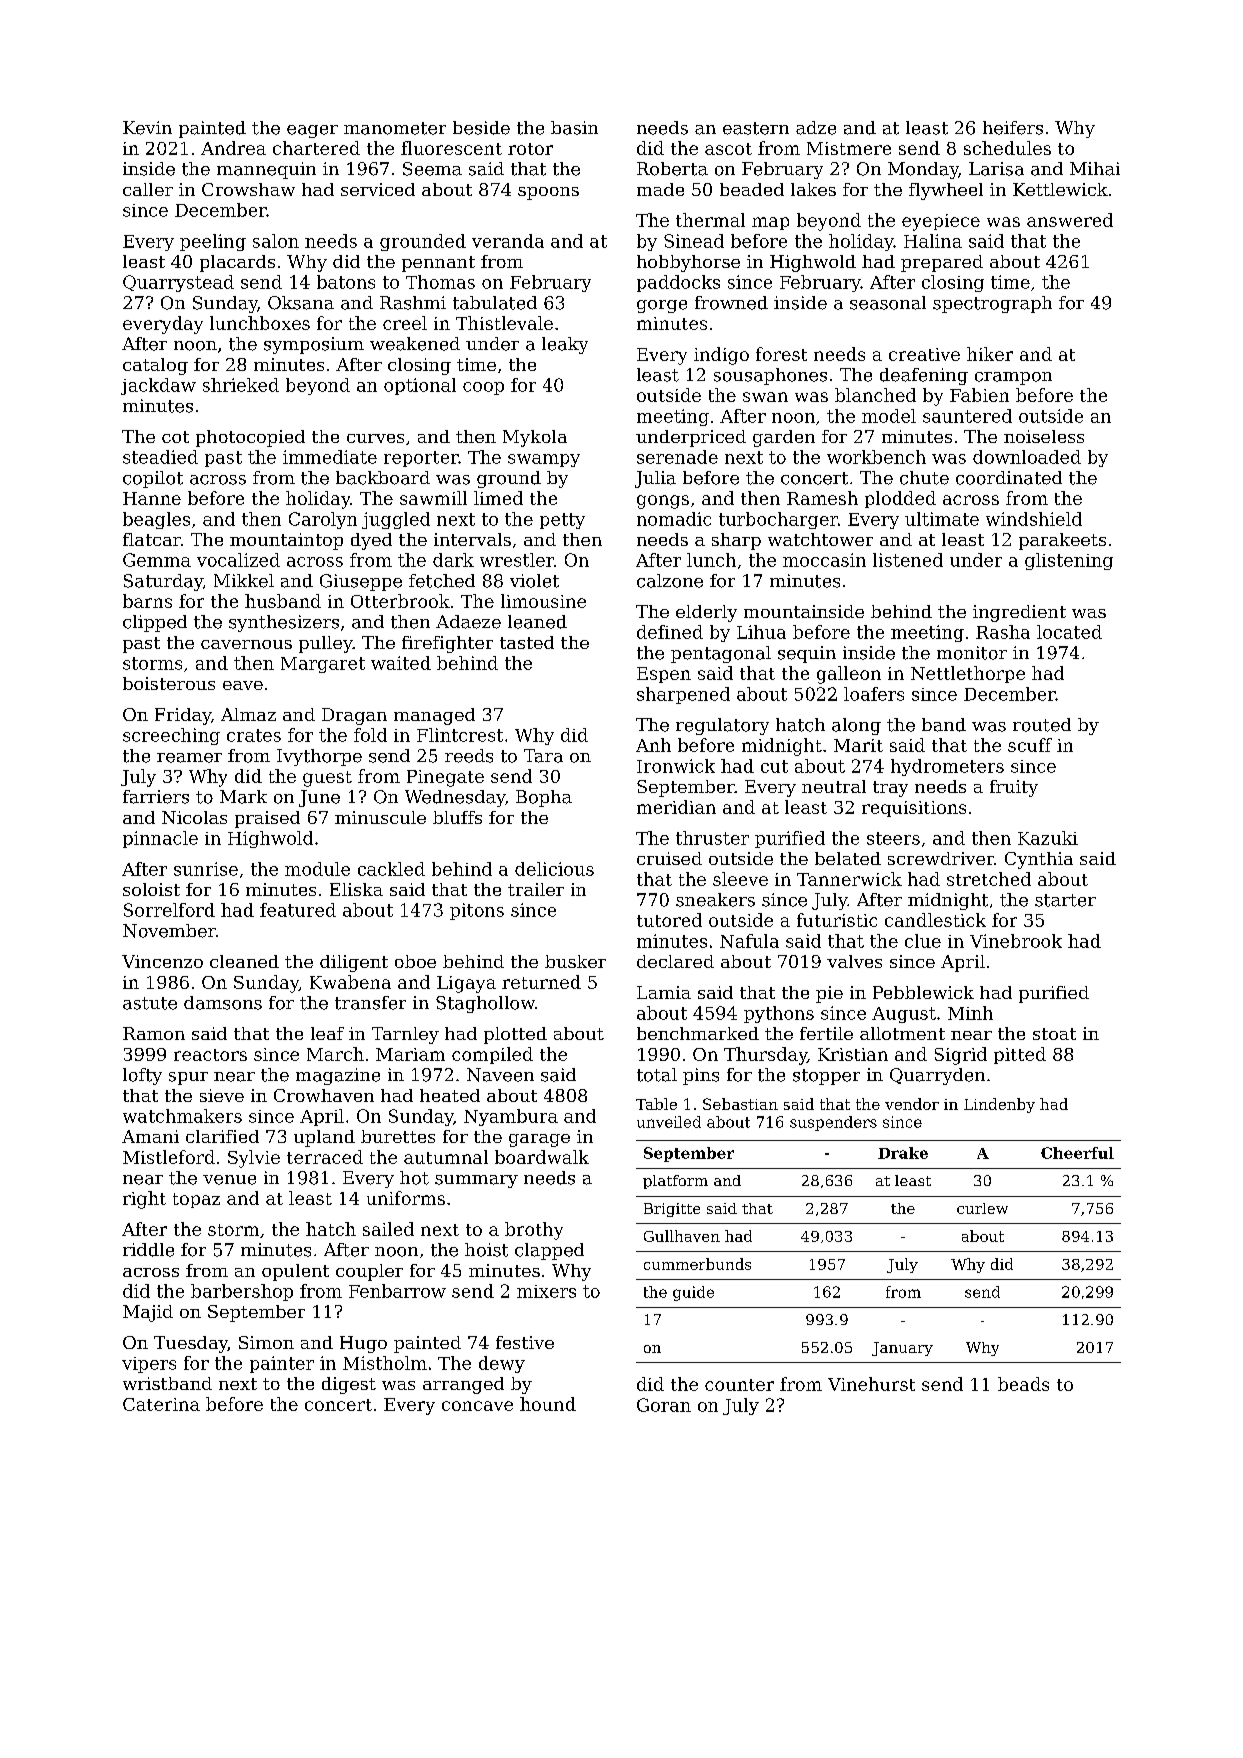  What do you see at coordinates (233, 148) in the page?
I see `Andrea` at bounding box center [233, 148].
